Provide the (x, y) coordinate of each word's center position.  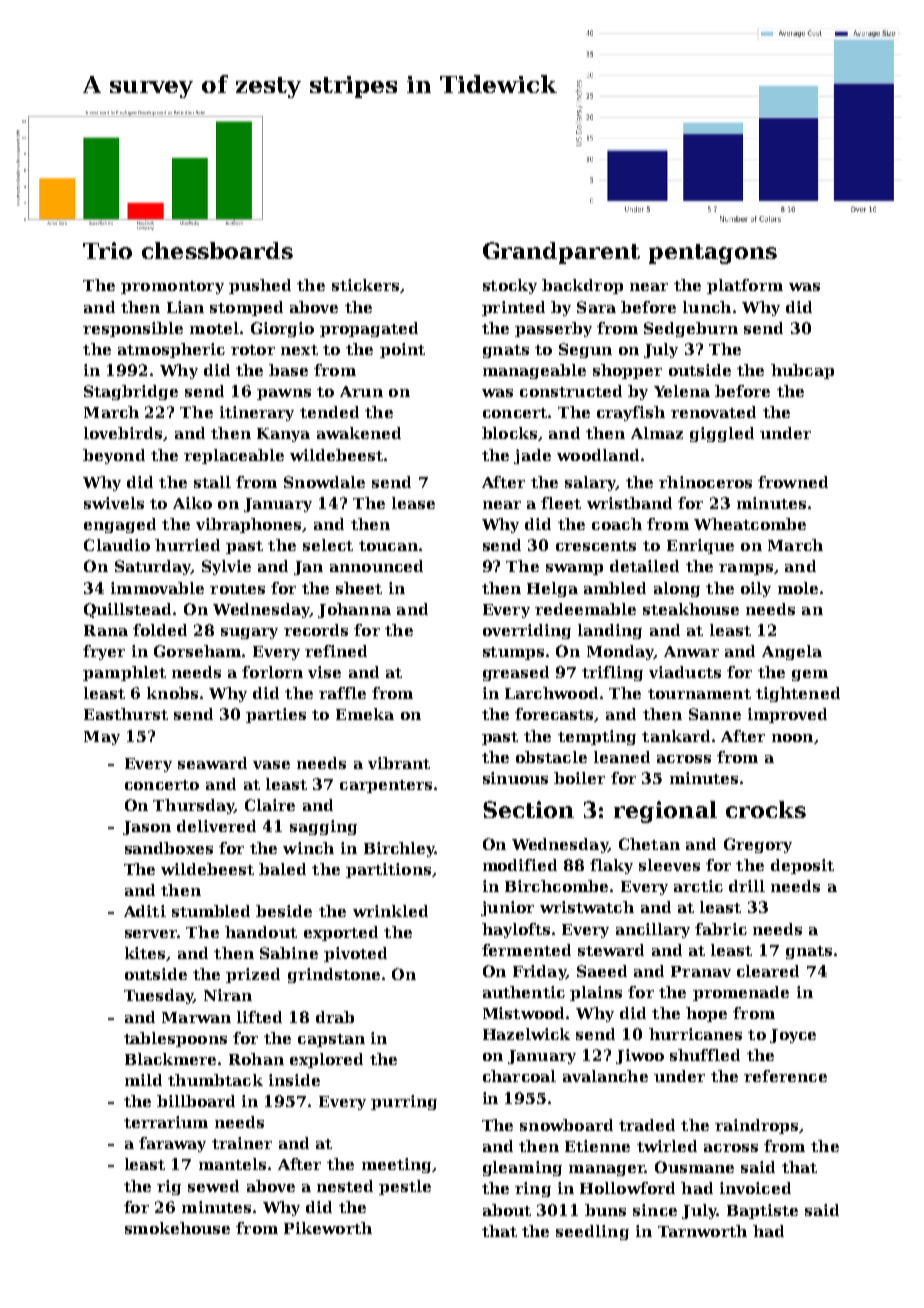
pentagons (713, 254)
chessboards (217, 250)
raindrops (756, 1126)
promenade (741, 993)
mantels (232, 1164)
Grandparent (561, 253)
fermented (526, 950)
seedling (592, 1232)
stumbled (211, 911)
